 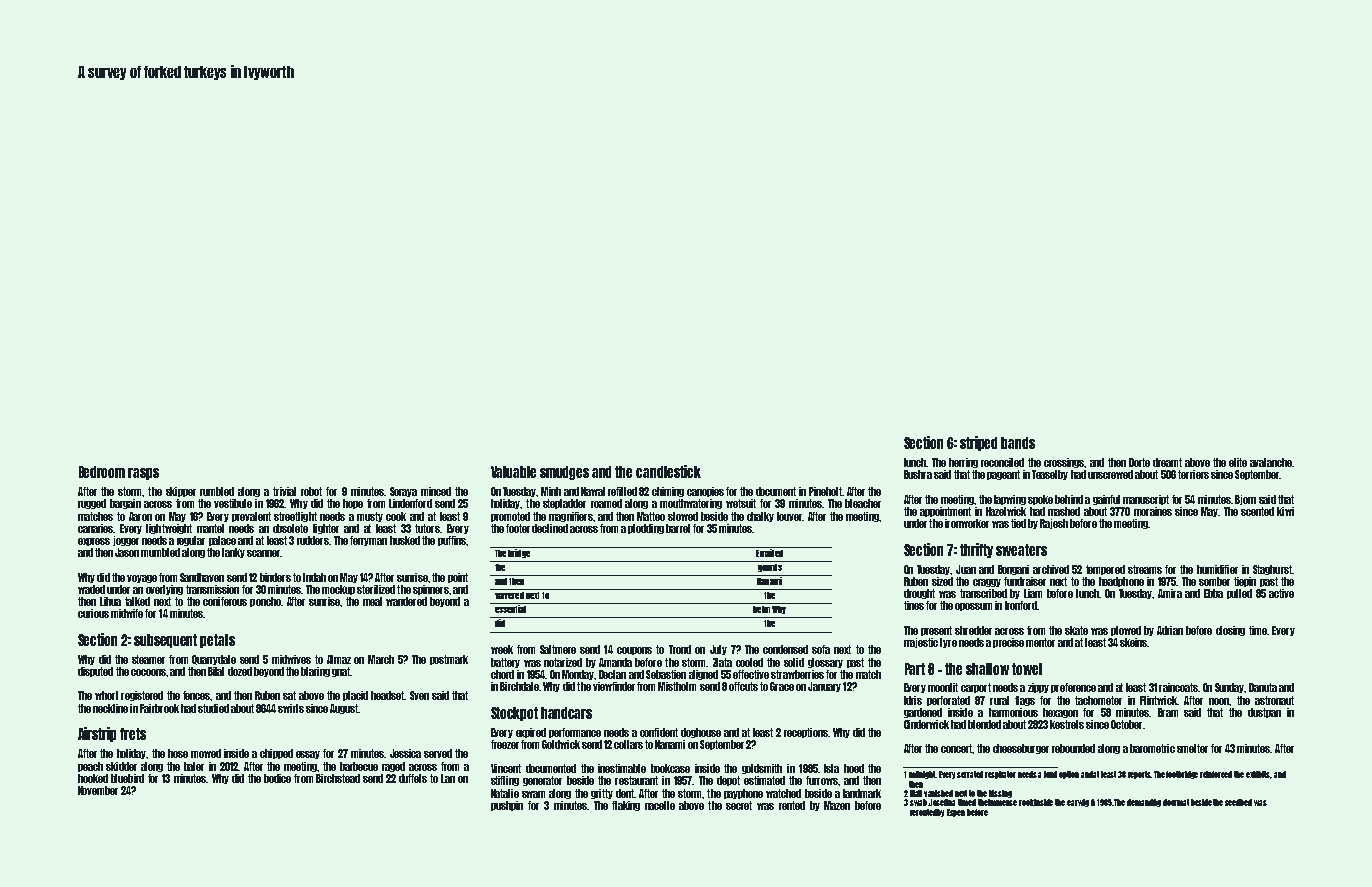 What do you see at coordinates (513, 472) in the document?
I see `Valuable` at bounding box center [513, 472].
